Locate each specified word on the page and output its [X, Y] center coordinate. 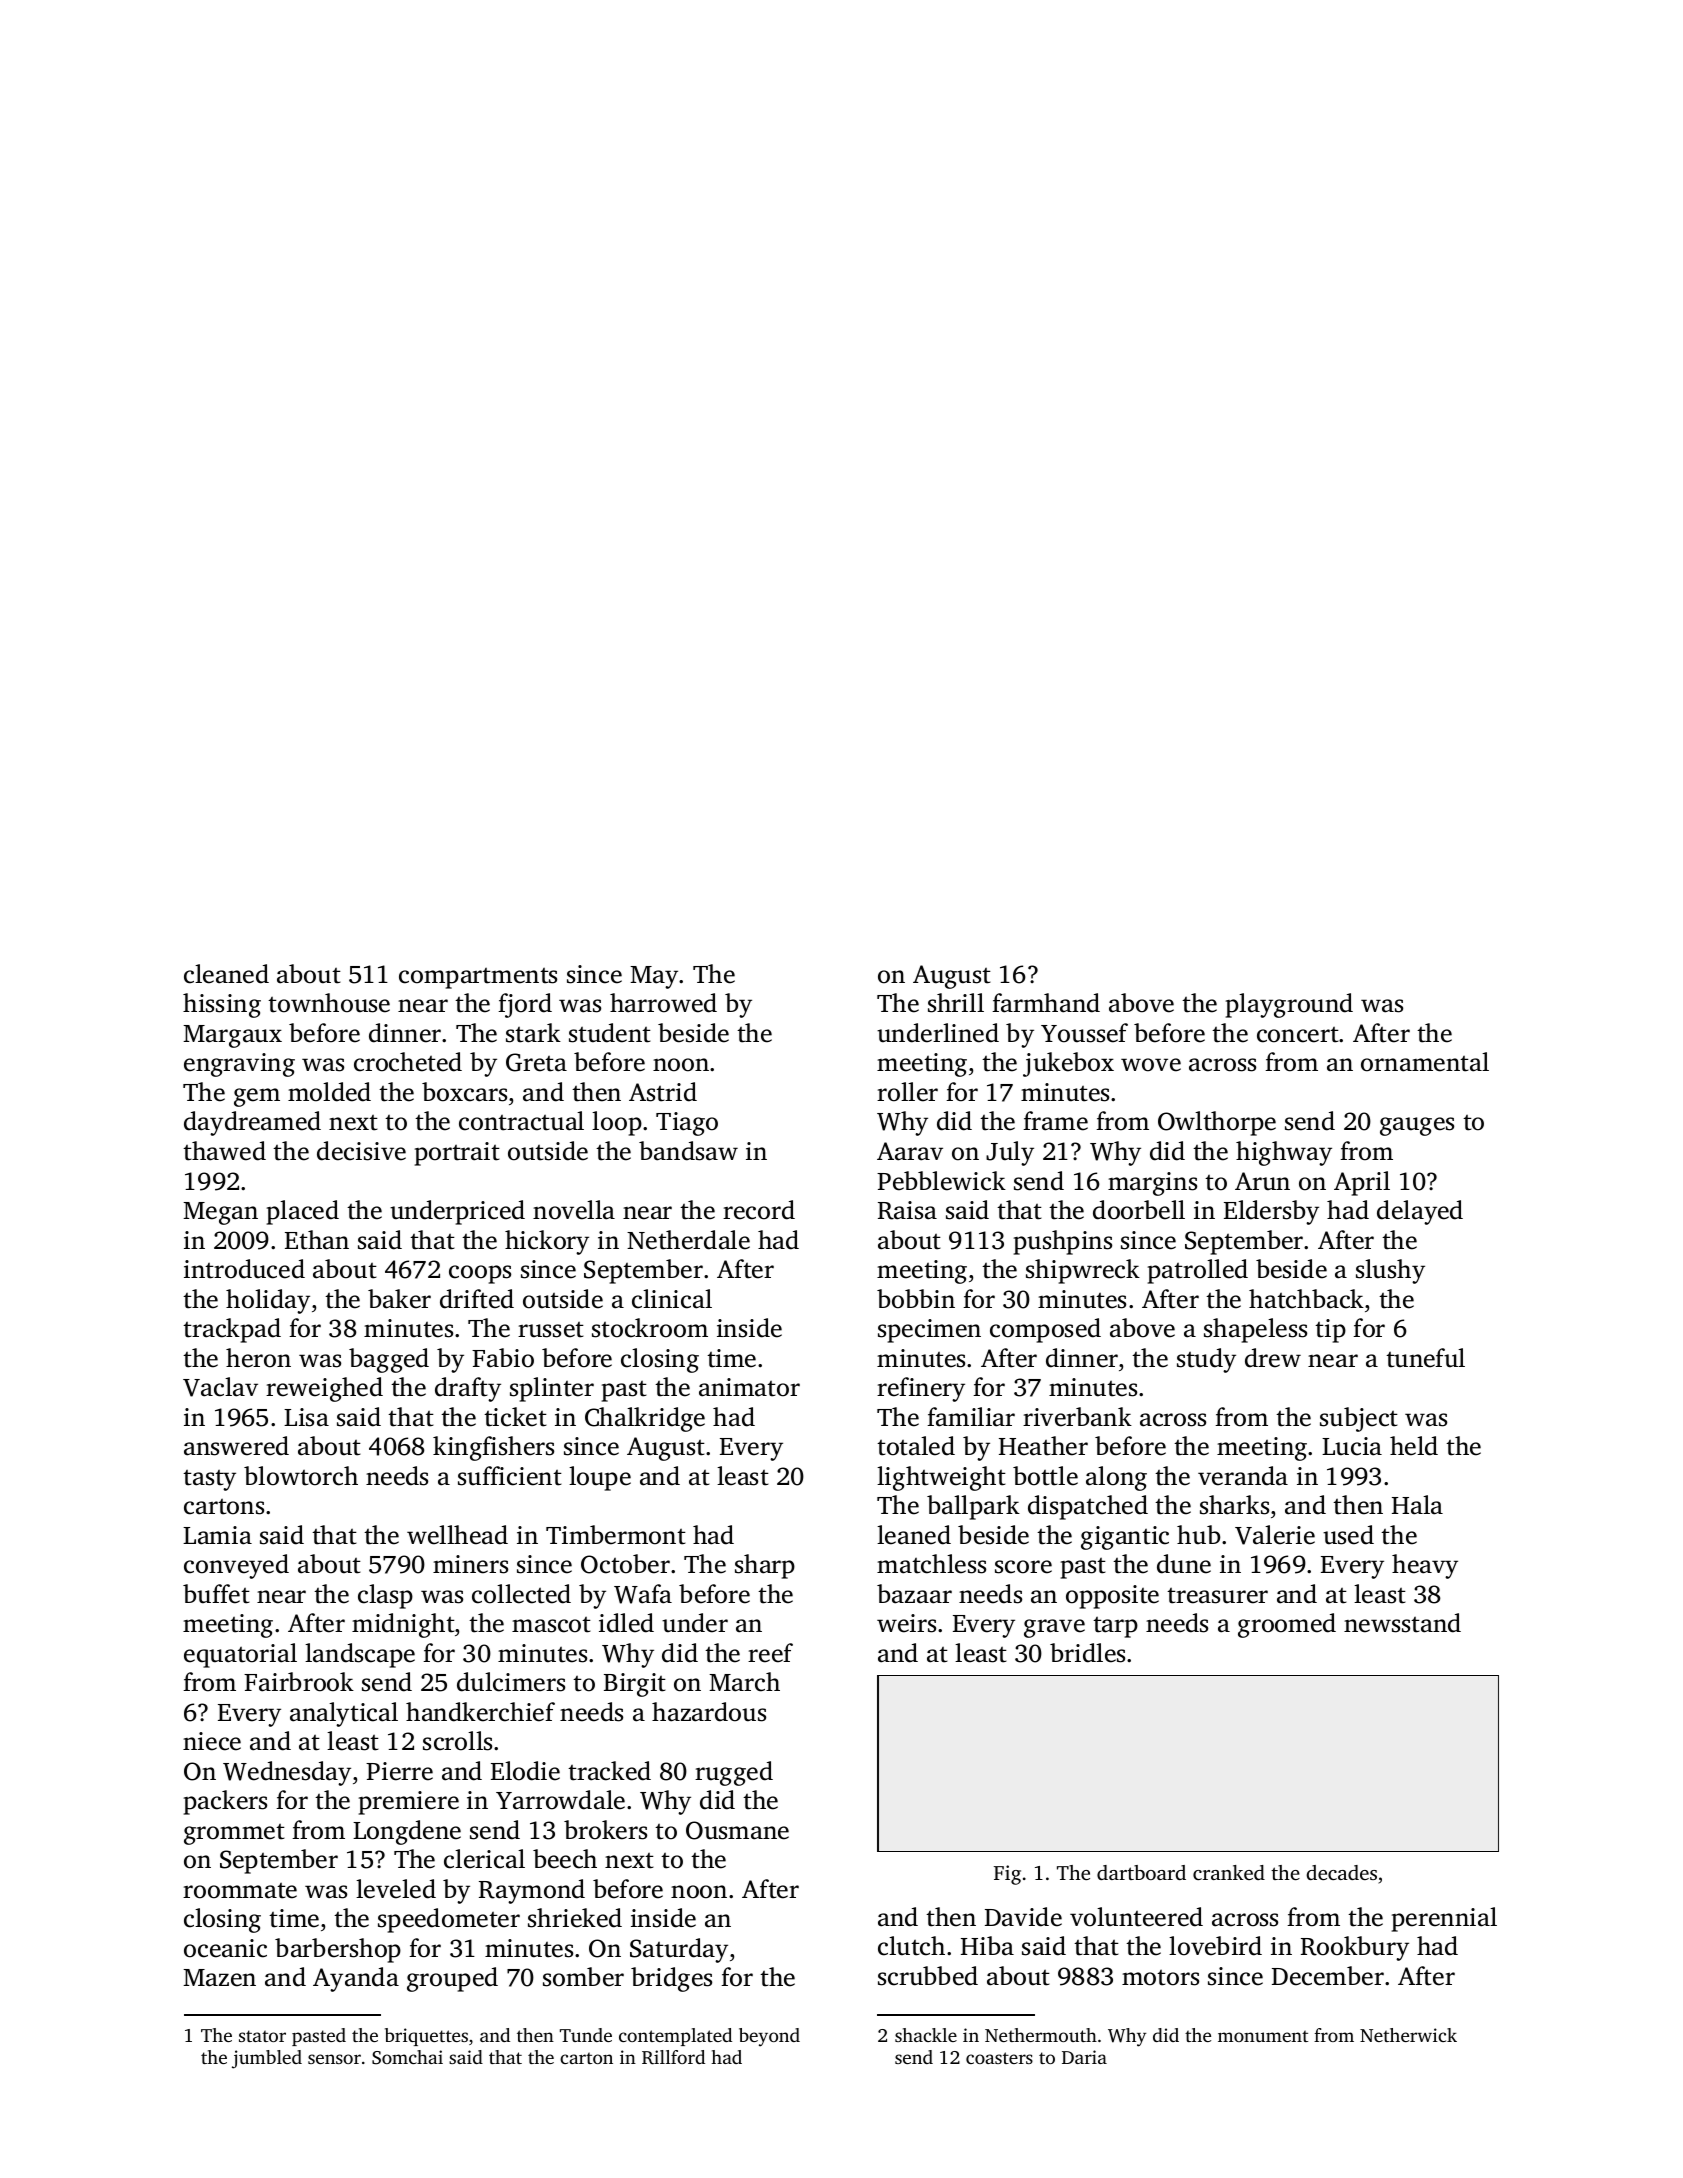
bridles [1087, 1653]
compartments [478, 978]
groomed [1287, 1625]
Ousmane [737, 1830]
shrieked [575, 1918]
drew [1273, 1358]
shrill [956, 1003]
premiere [409, 1803]
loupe [600, 1478]
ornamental [1425, 1062]
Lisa [306, 1417]
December [1328, 1976]
